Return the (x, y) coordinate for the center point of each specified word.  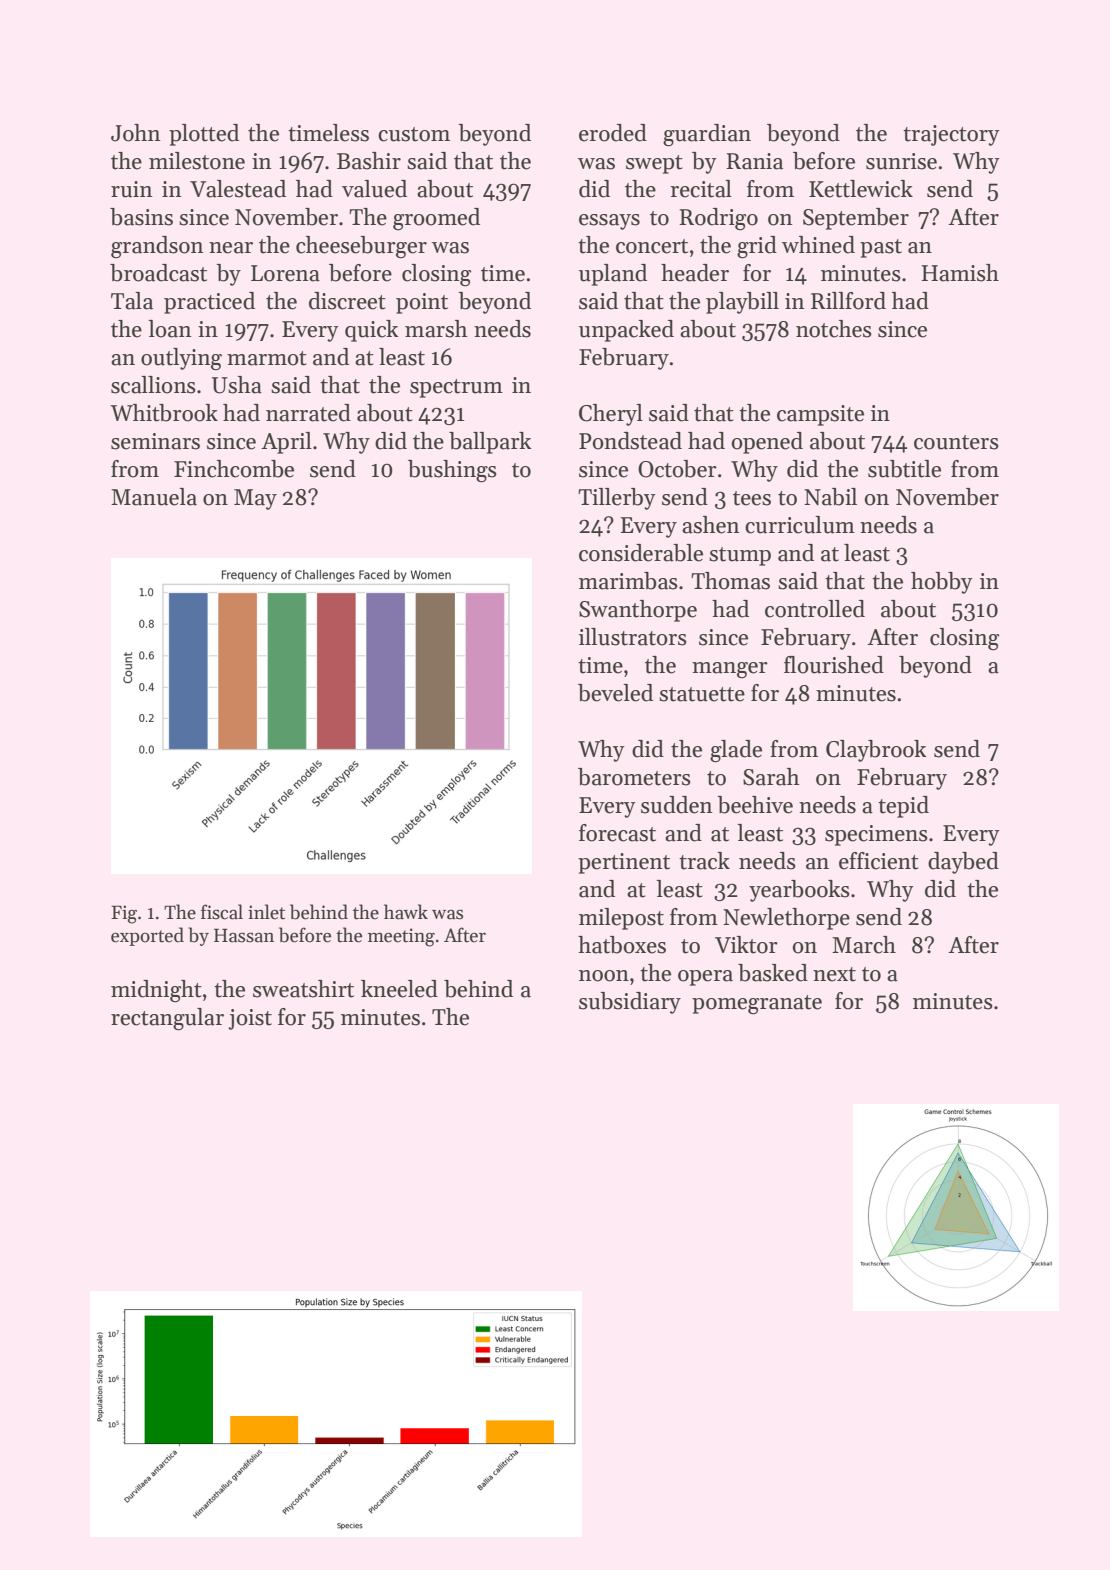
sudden (677, 805)
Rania (754, 161)
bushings (452, 471)
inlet (266, 912)
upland (613, 275)
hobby (942, 583)
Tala (132, 301)
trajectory (951, 135)
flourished (834, 665)
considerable (641, 553)
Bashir (369, 161)
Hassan (244, 935)
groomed (436, 219)
